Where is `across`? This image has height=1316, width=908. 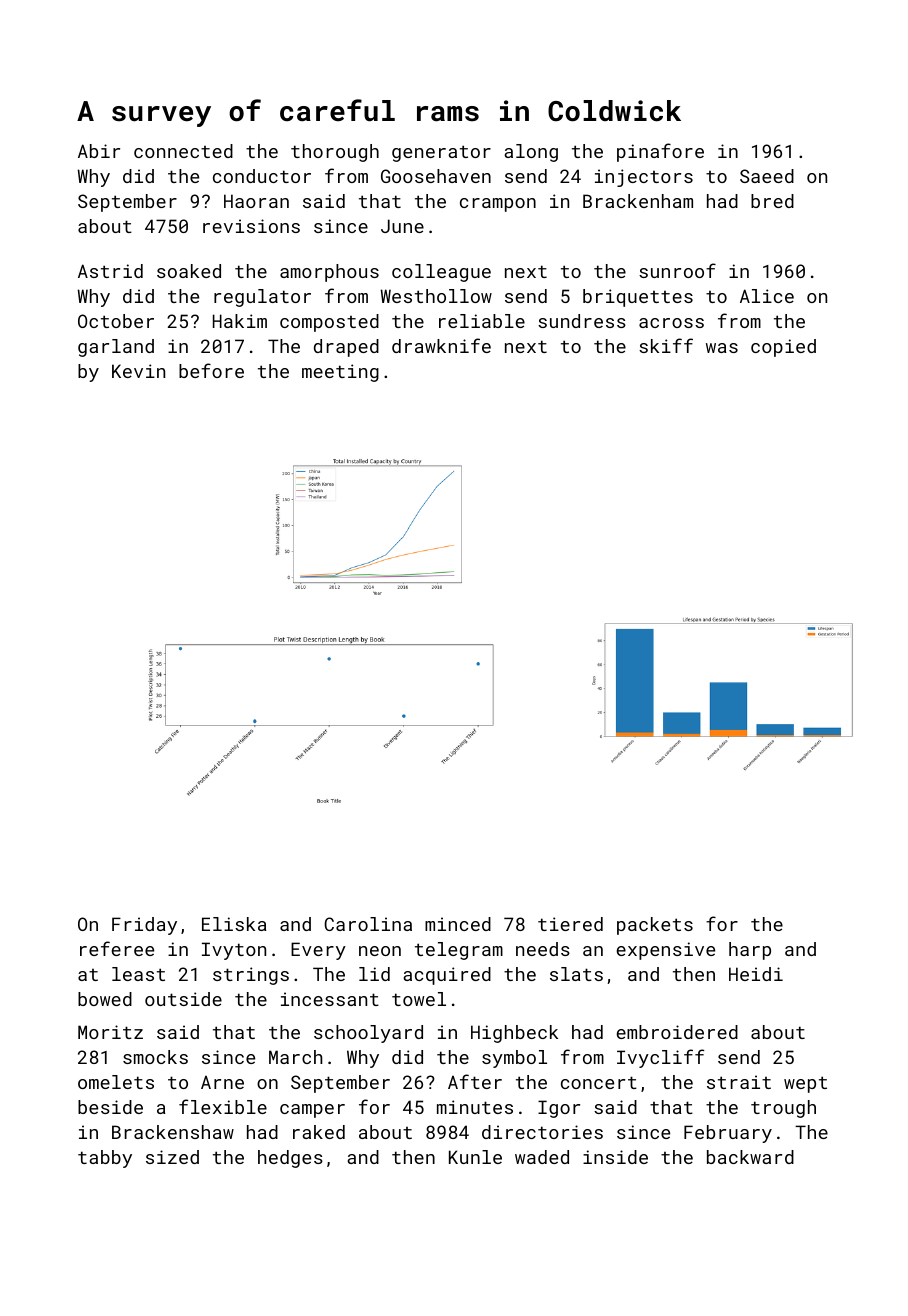
across is located at coordinates (671, 323).
